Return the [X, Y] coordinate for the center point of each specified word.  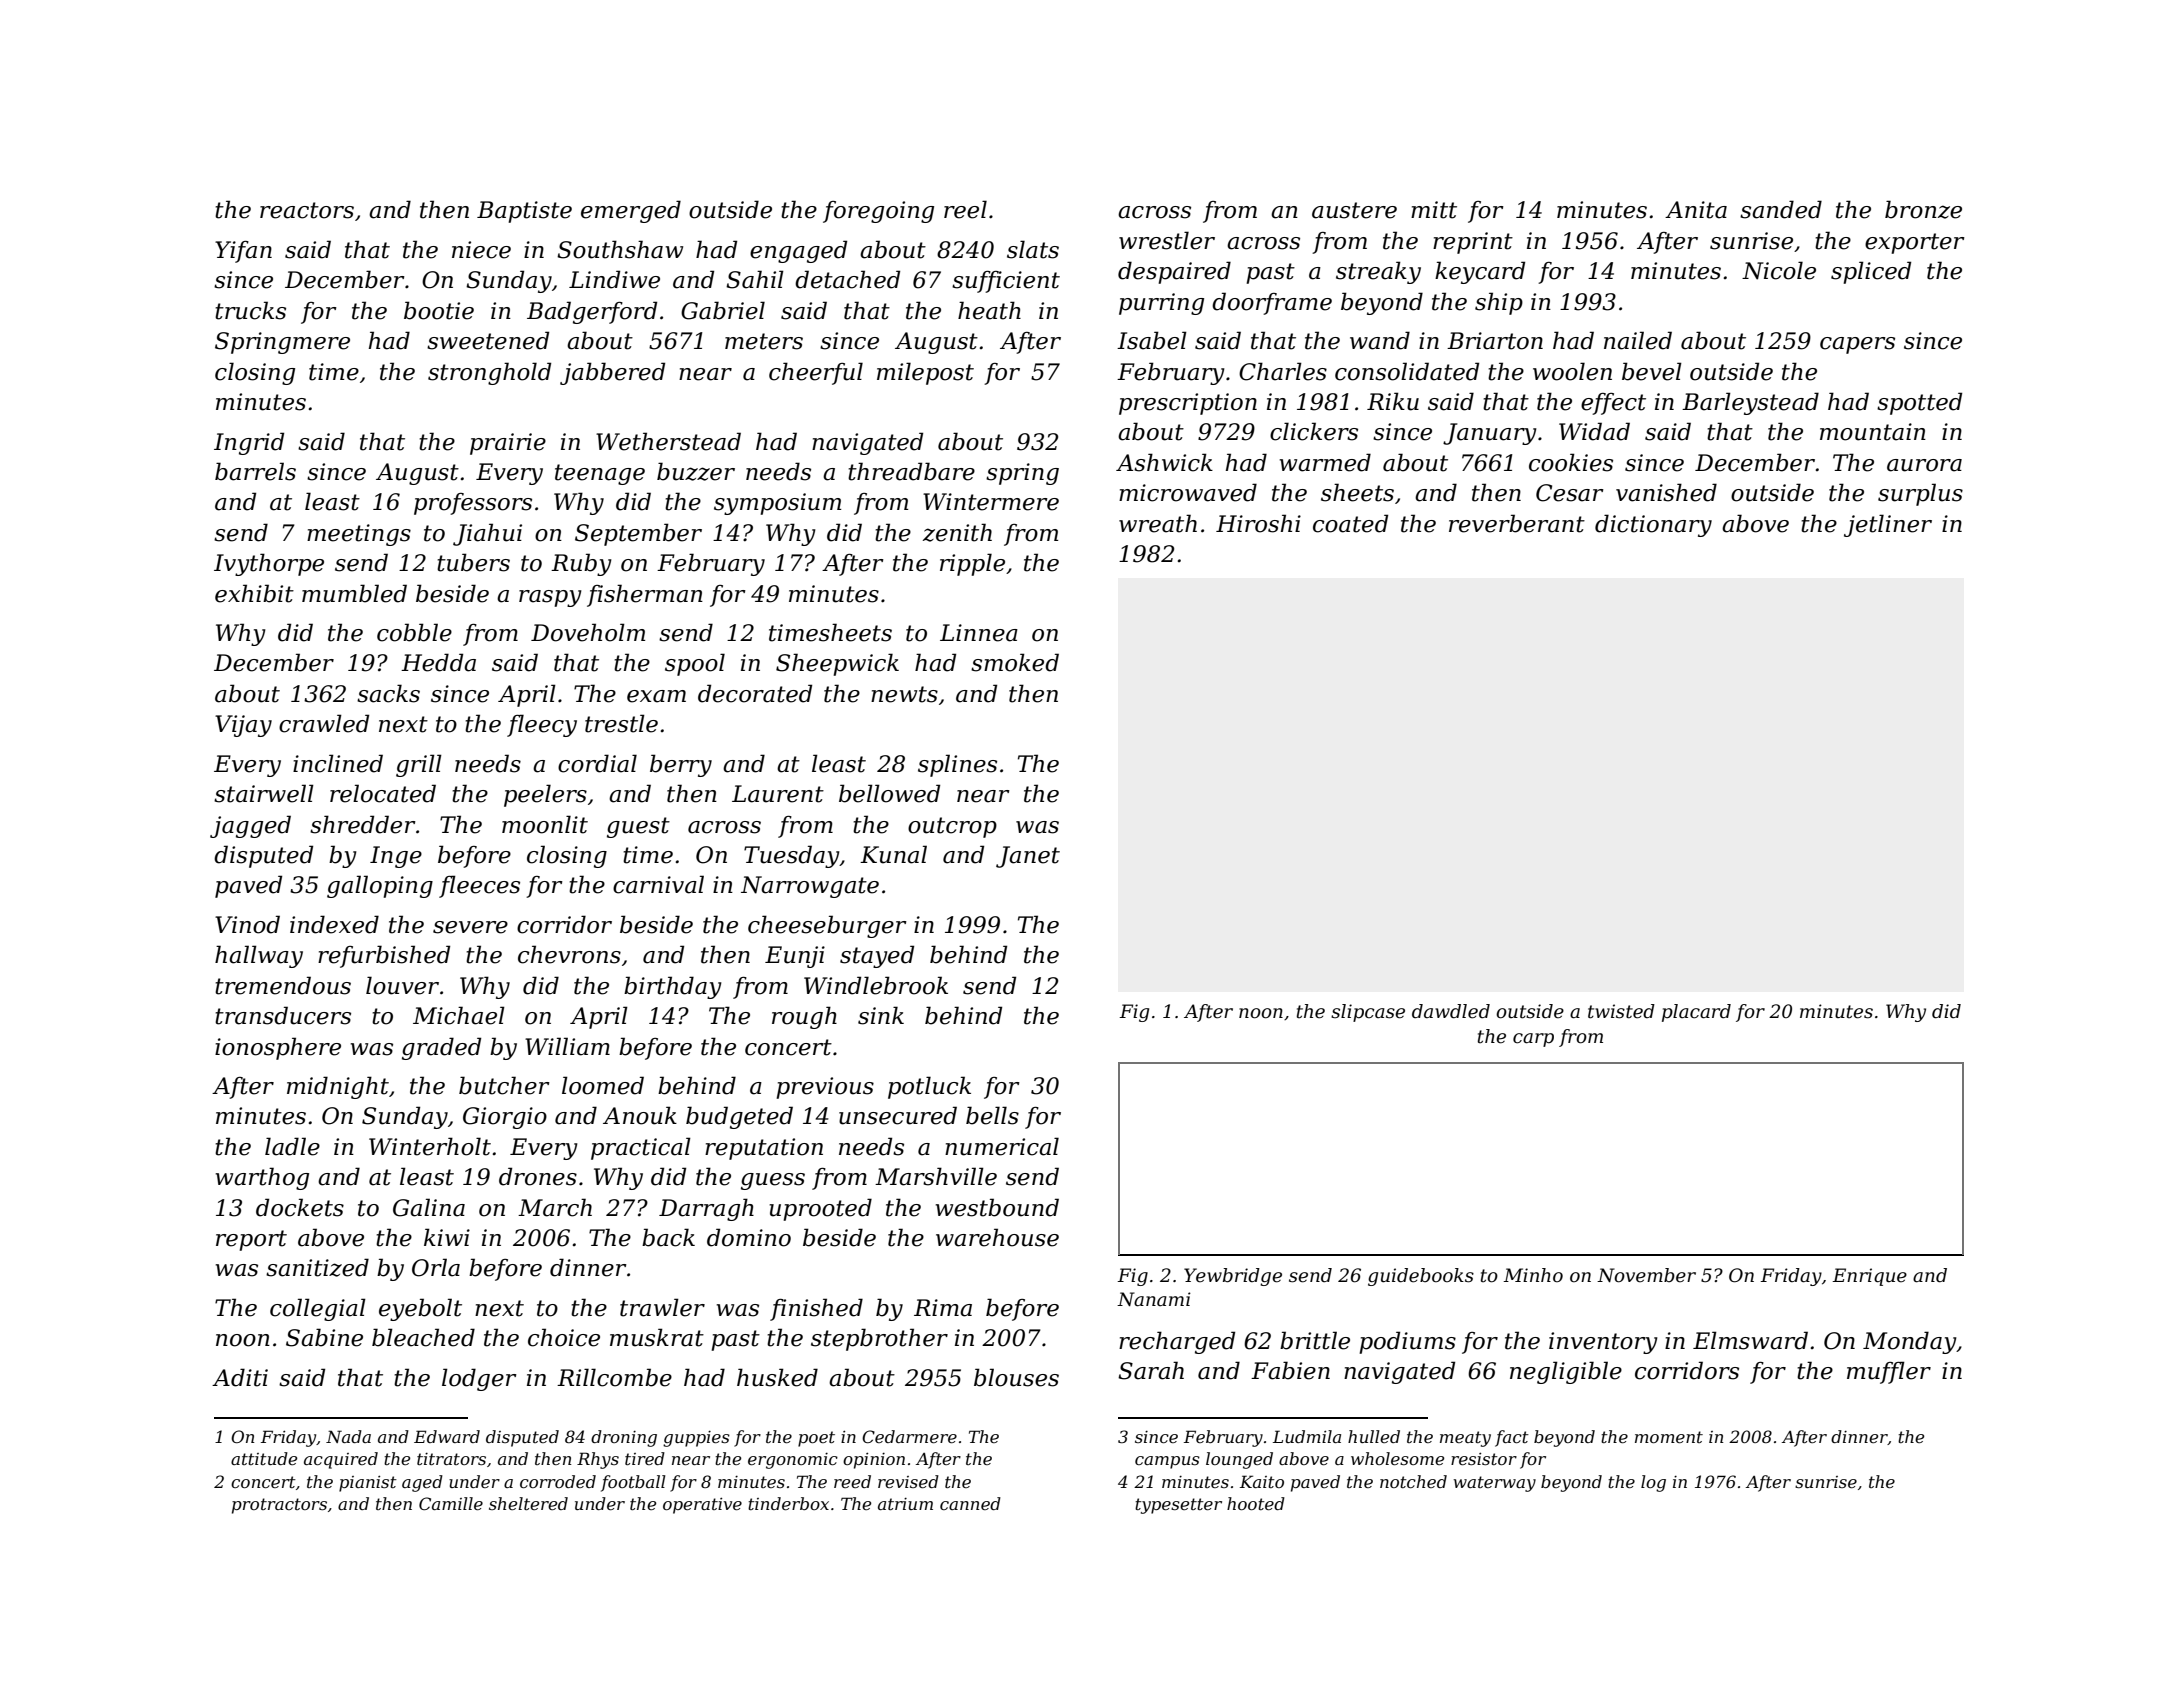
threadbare [911, 471]
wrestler [1167, 240]
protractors [279, 1506]
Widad [1594, 431]
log [1653, 1483]
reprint [1473, 243]
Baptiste [524, 212]
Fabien [1290, 1370]
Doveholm [588, 632]
